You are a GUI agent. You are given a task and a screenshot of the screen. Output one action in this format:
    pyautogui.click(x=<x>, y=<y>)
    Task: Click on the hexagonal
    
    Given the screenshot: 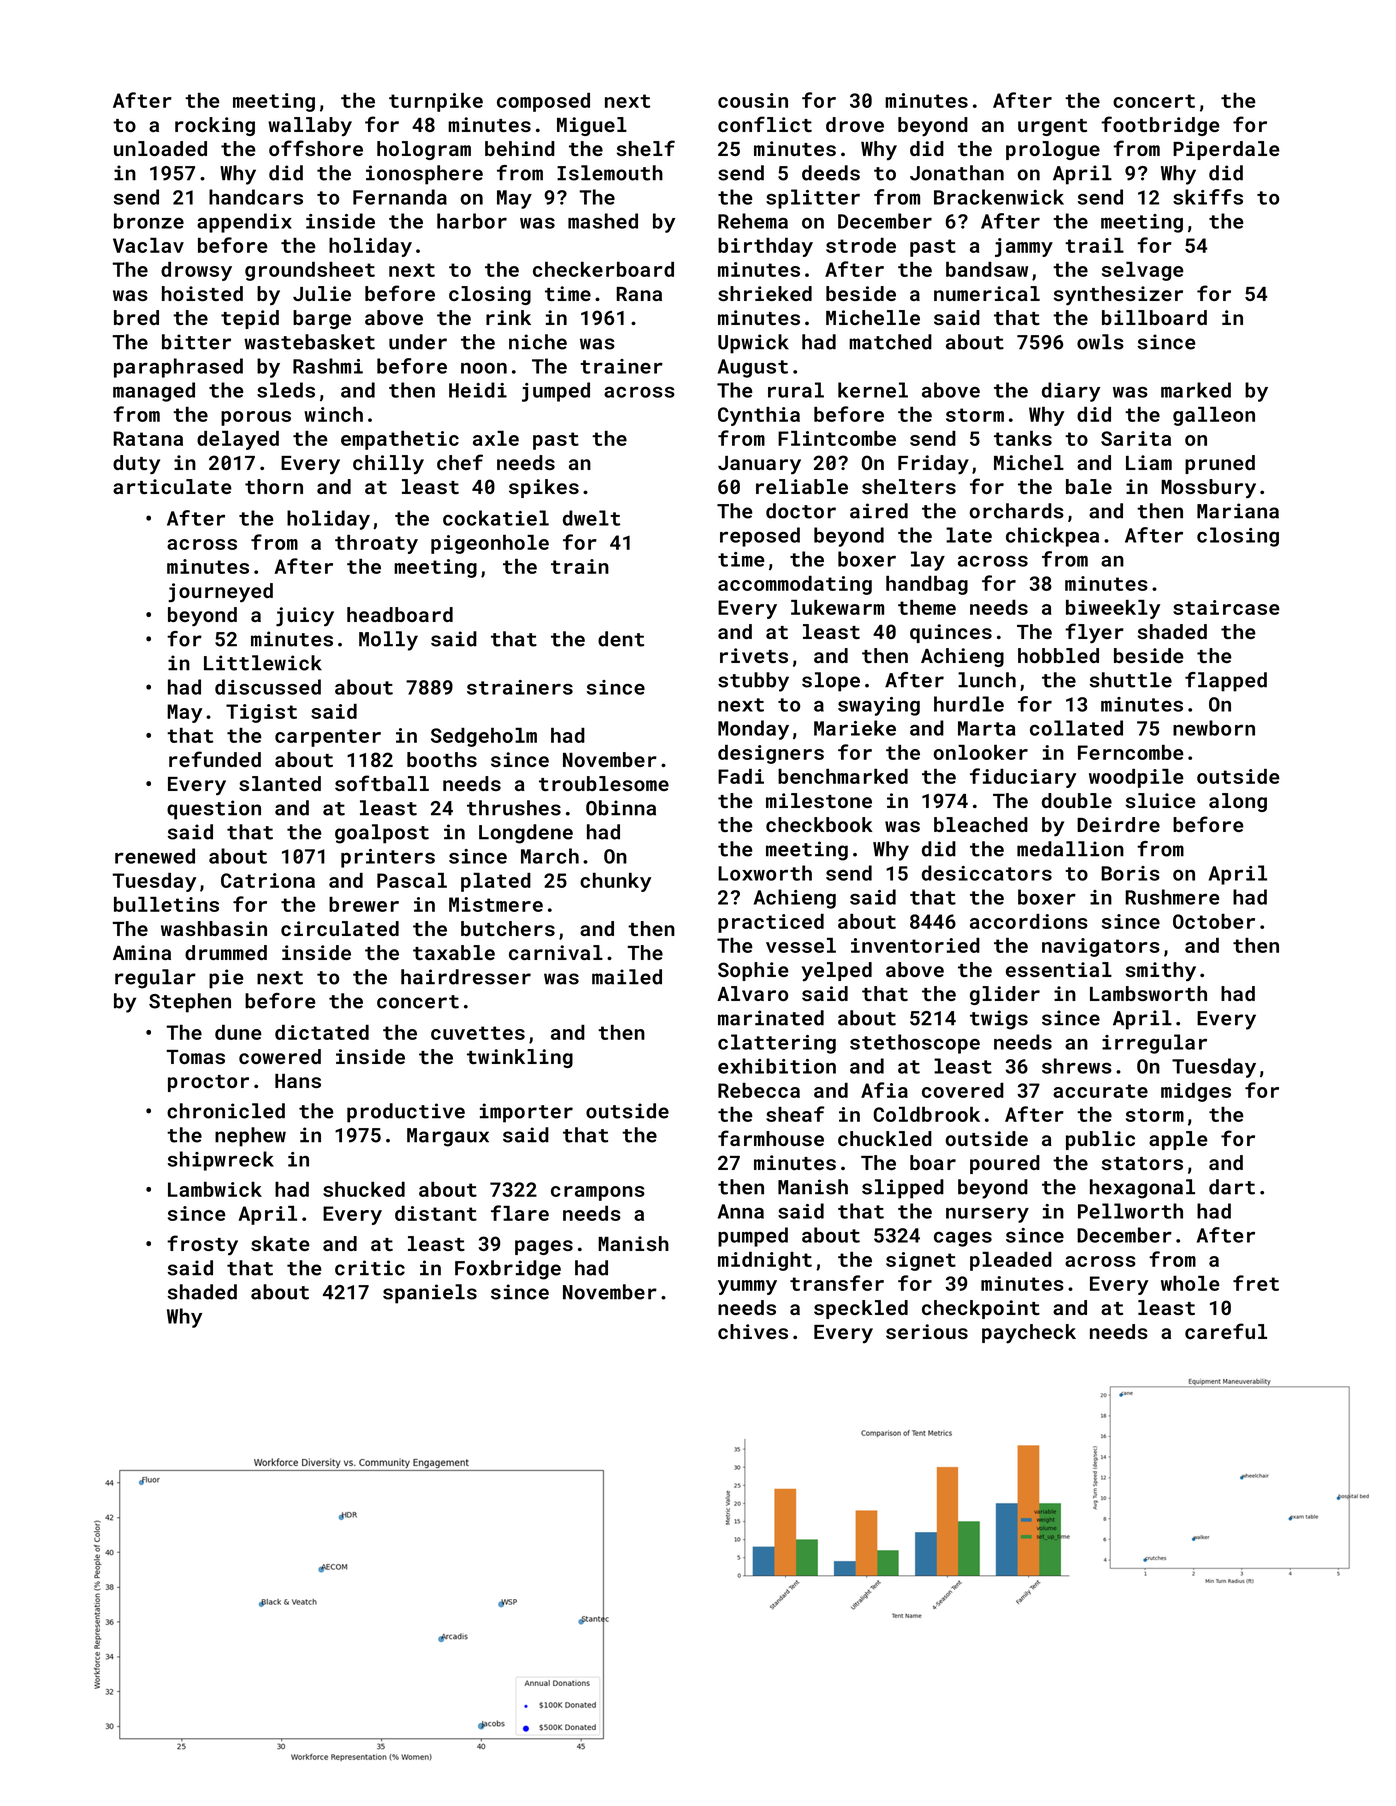 What is the action you would take?
    pyautogui.click(x=1142, y=1189)
